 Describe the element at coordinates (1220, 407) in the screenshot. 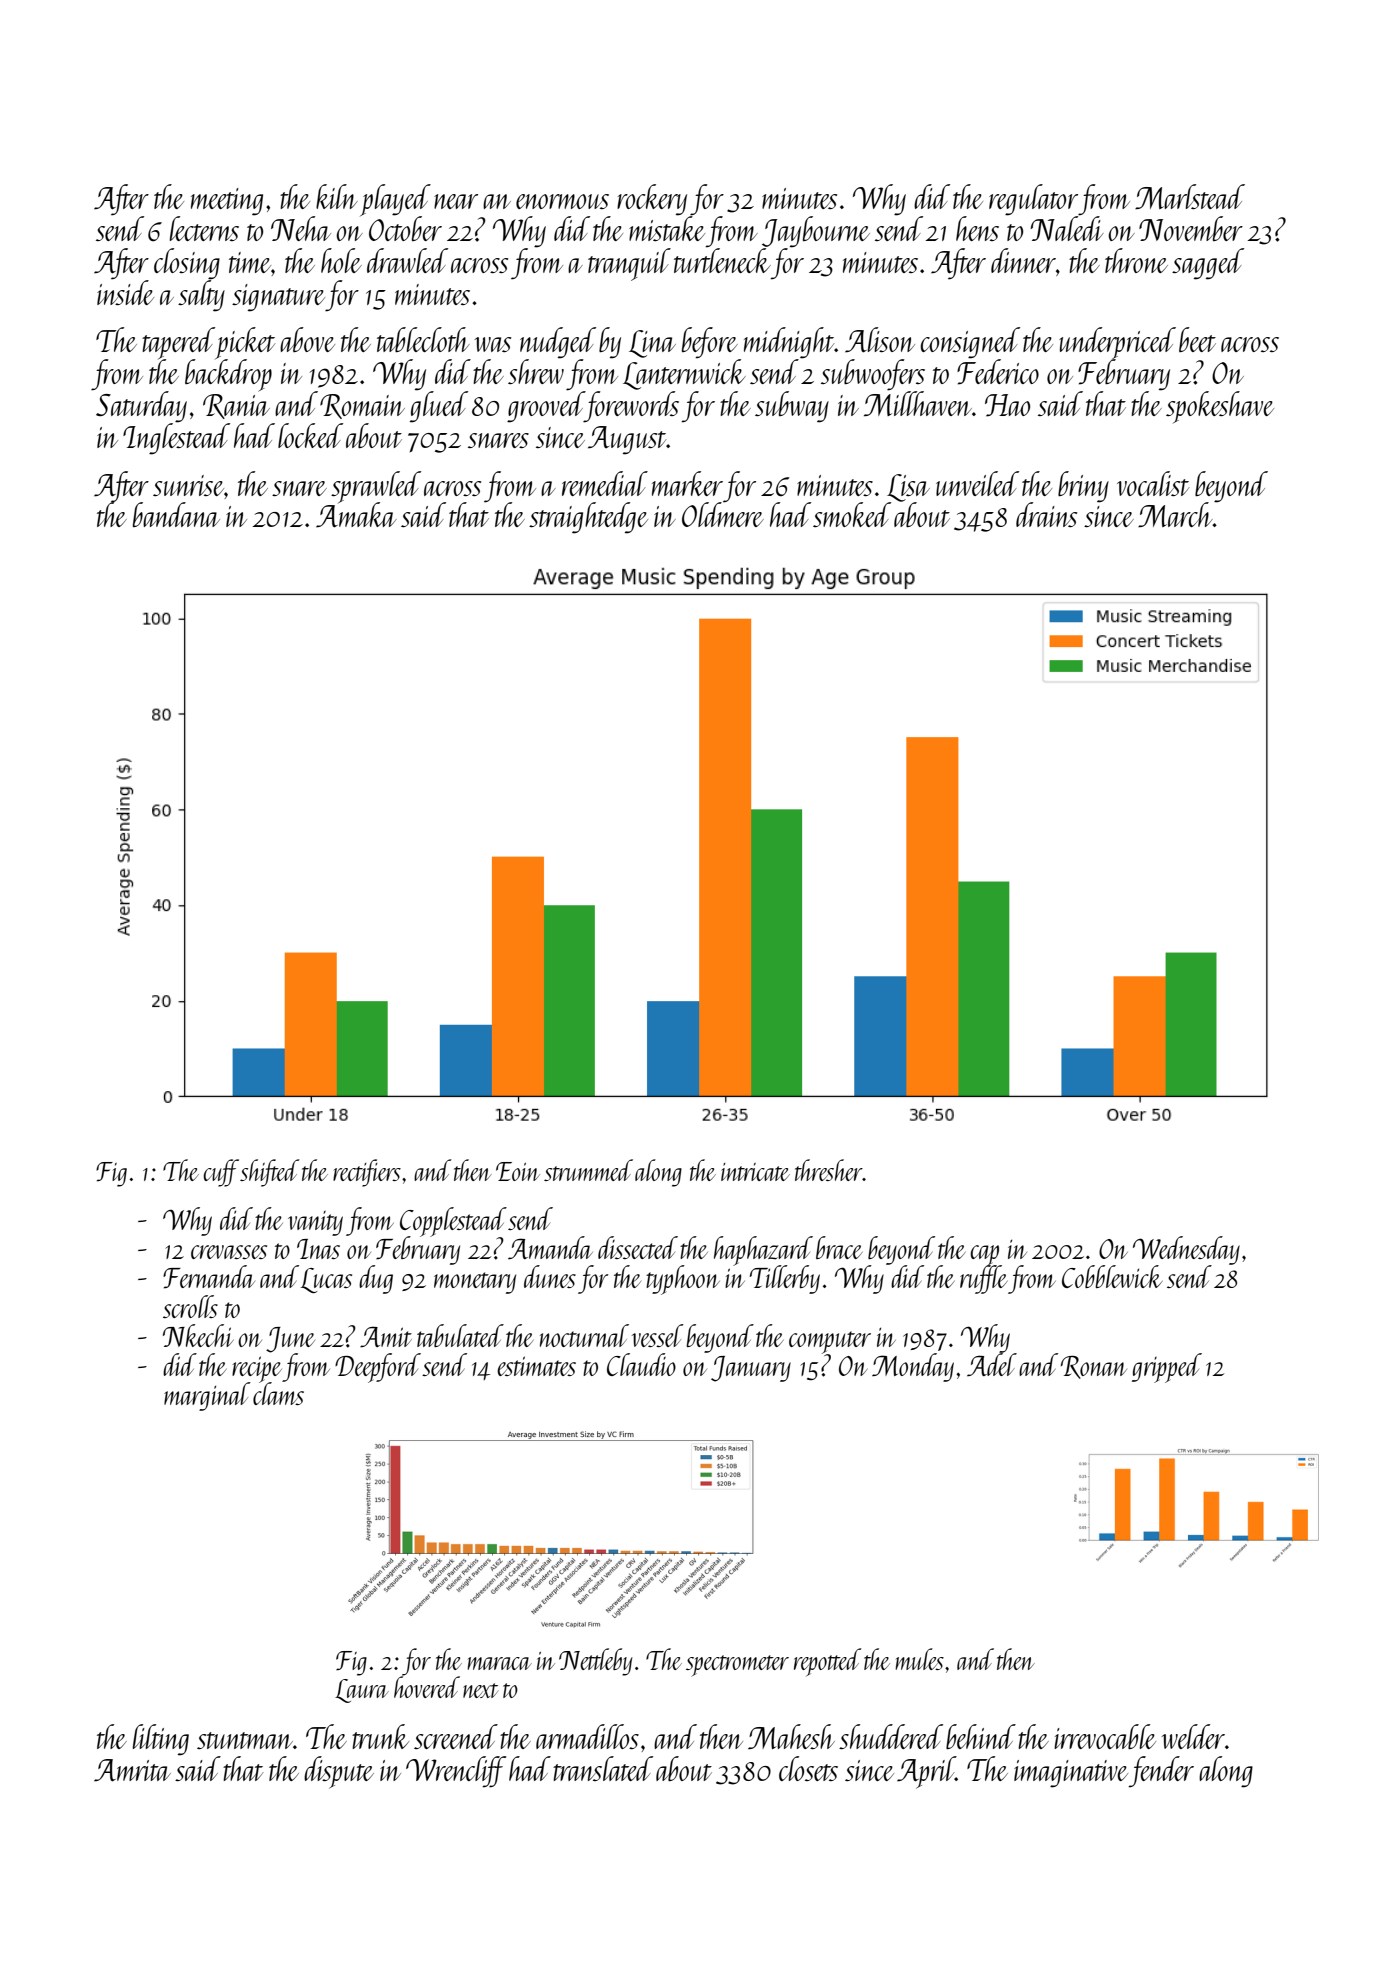

I see `spokeshave` at that location.
